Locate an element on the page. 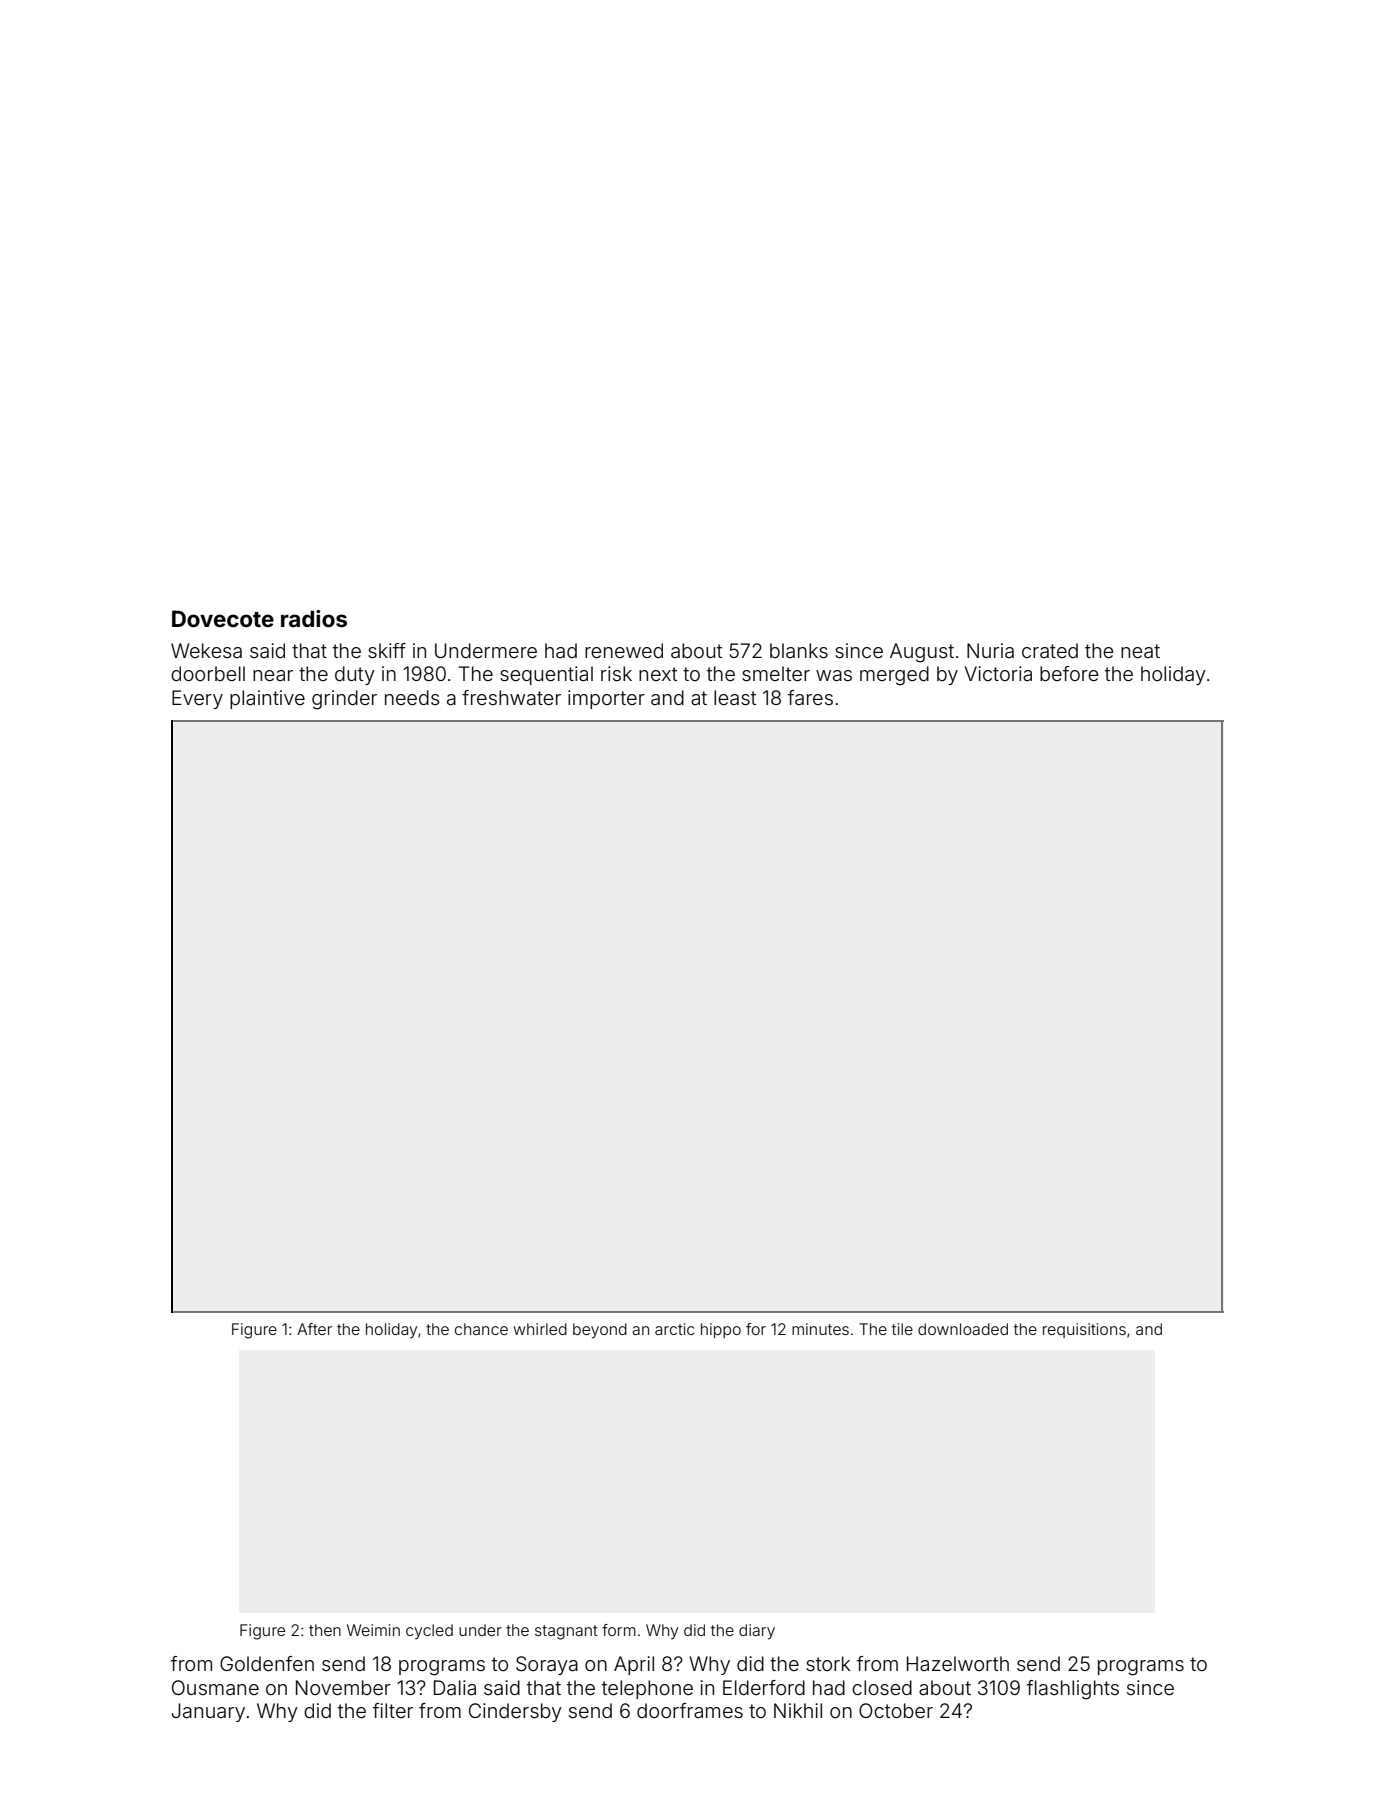 This image has height=1804, width=1394. filter is located at coordinates (393, 1710).
